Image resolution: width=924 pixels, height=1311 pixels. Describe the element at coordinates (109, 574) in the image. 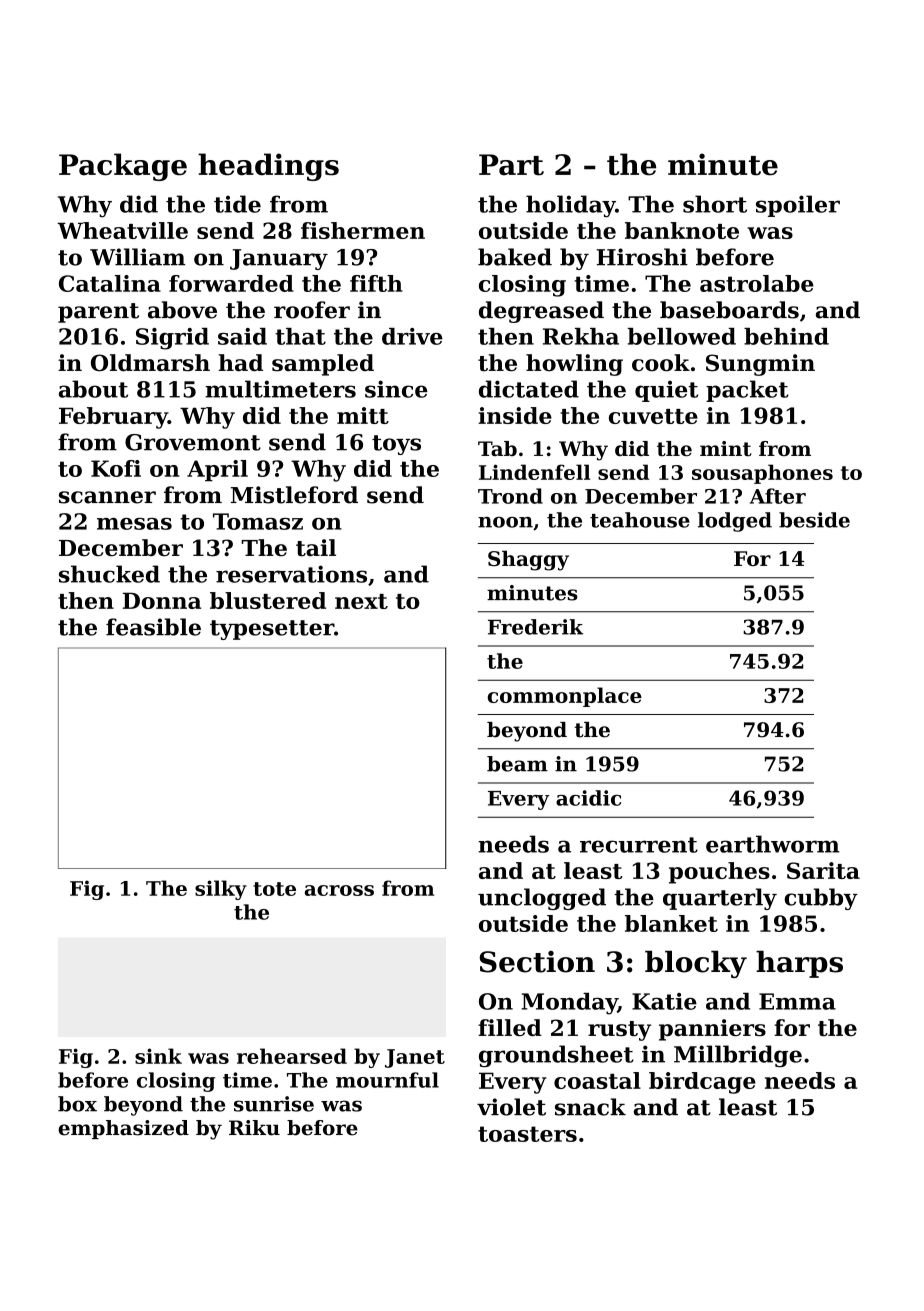

I see `shucked` at that location.
